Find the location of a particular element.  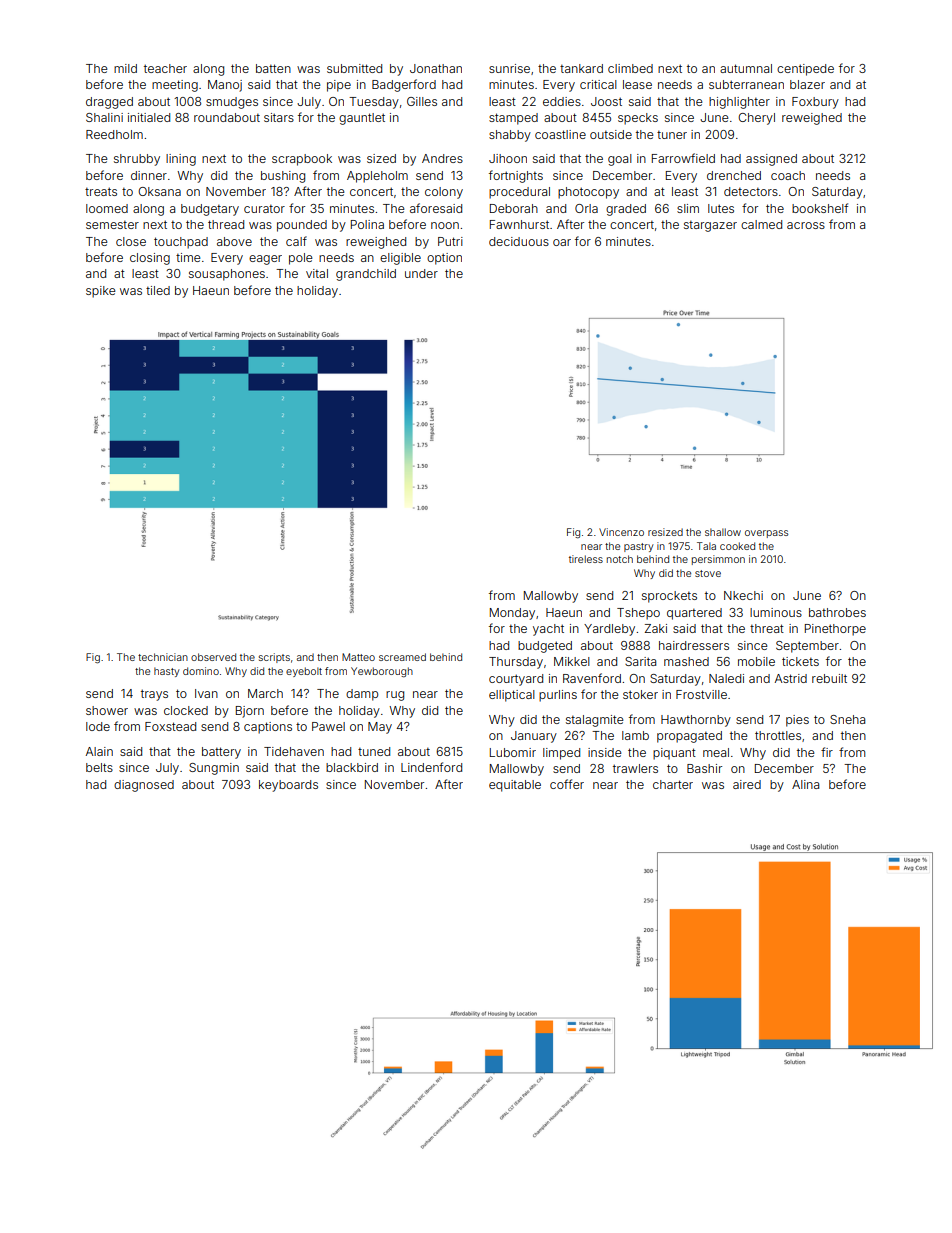

vital is located at coordinates (317, 273).
